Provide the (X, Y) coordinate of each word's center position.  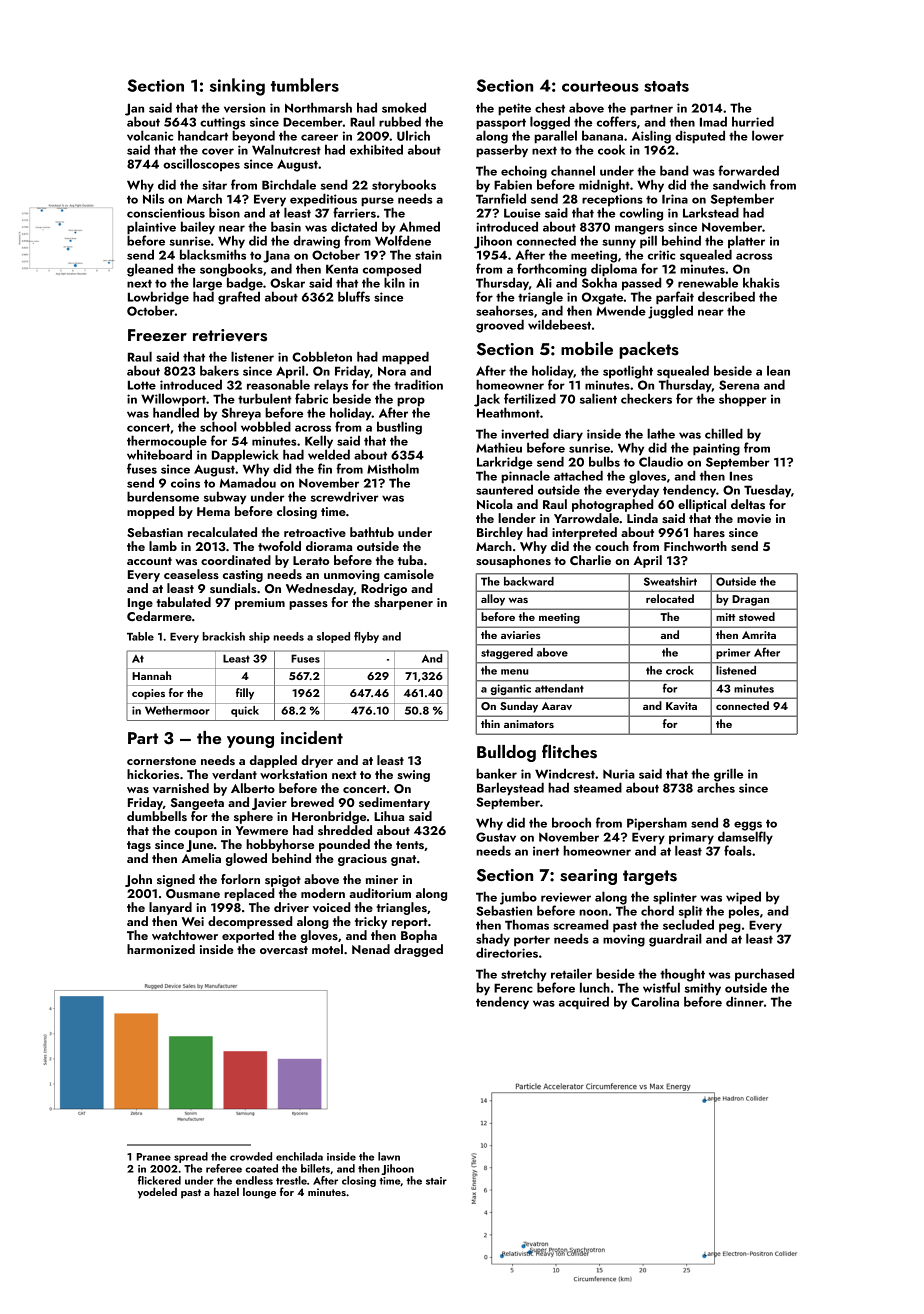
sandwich (739, 184)
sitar (214, 185)
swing (414, 776)
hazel (226, 1191)
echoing (524, 172)
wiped (743, 898)
